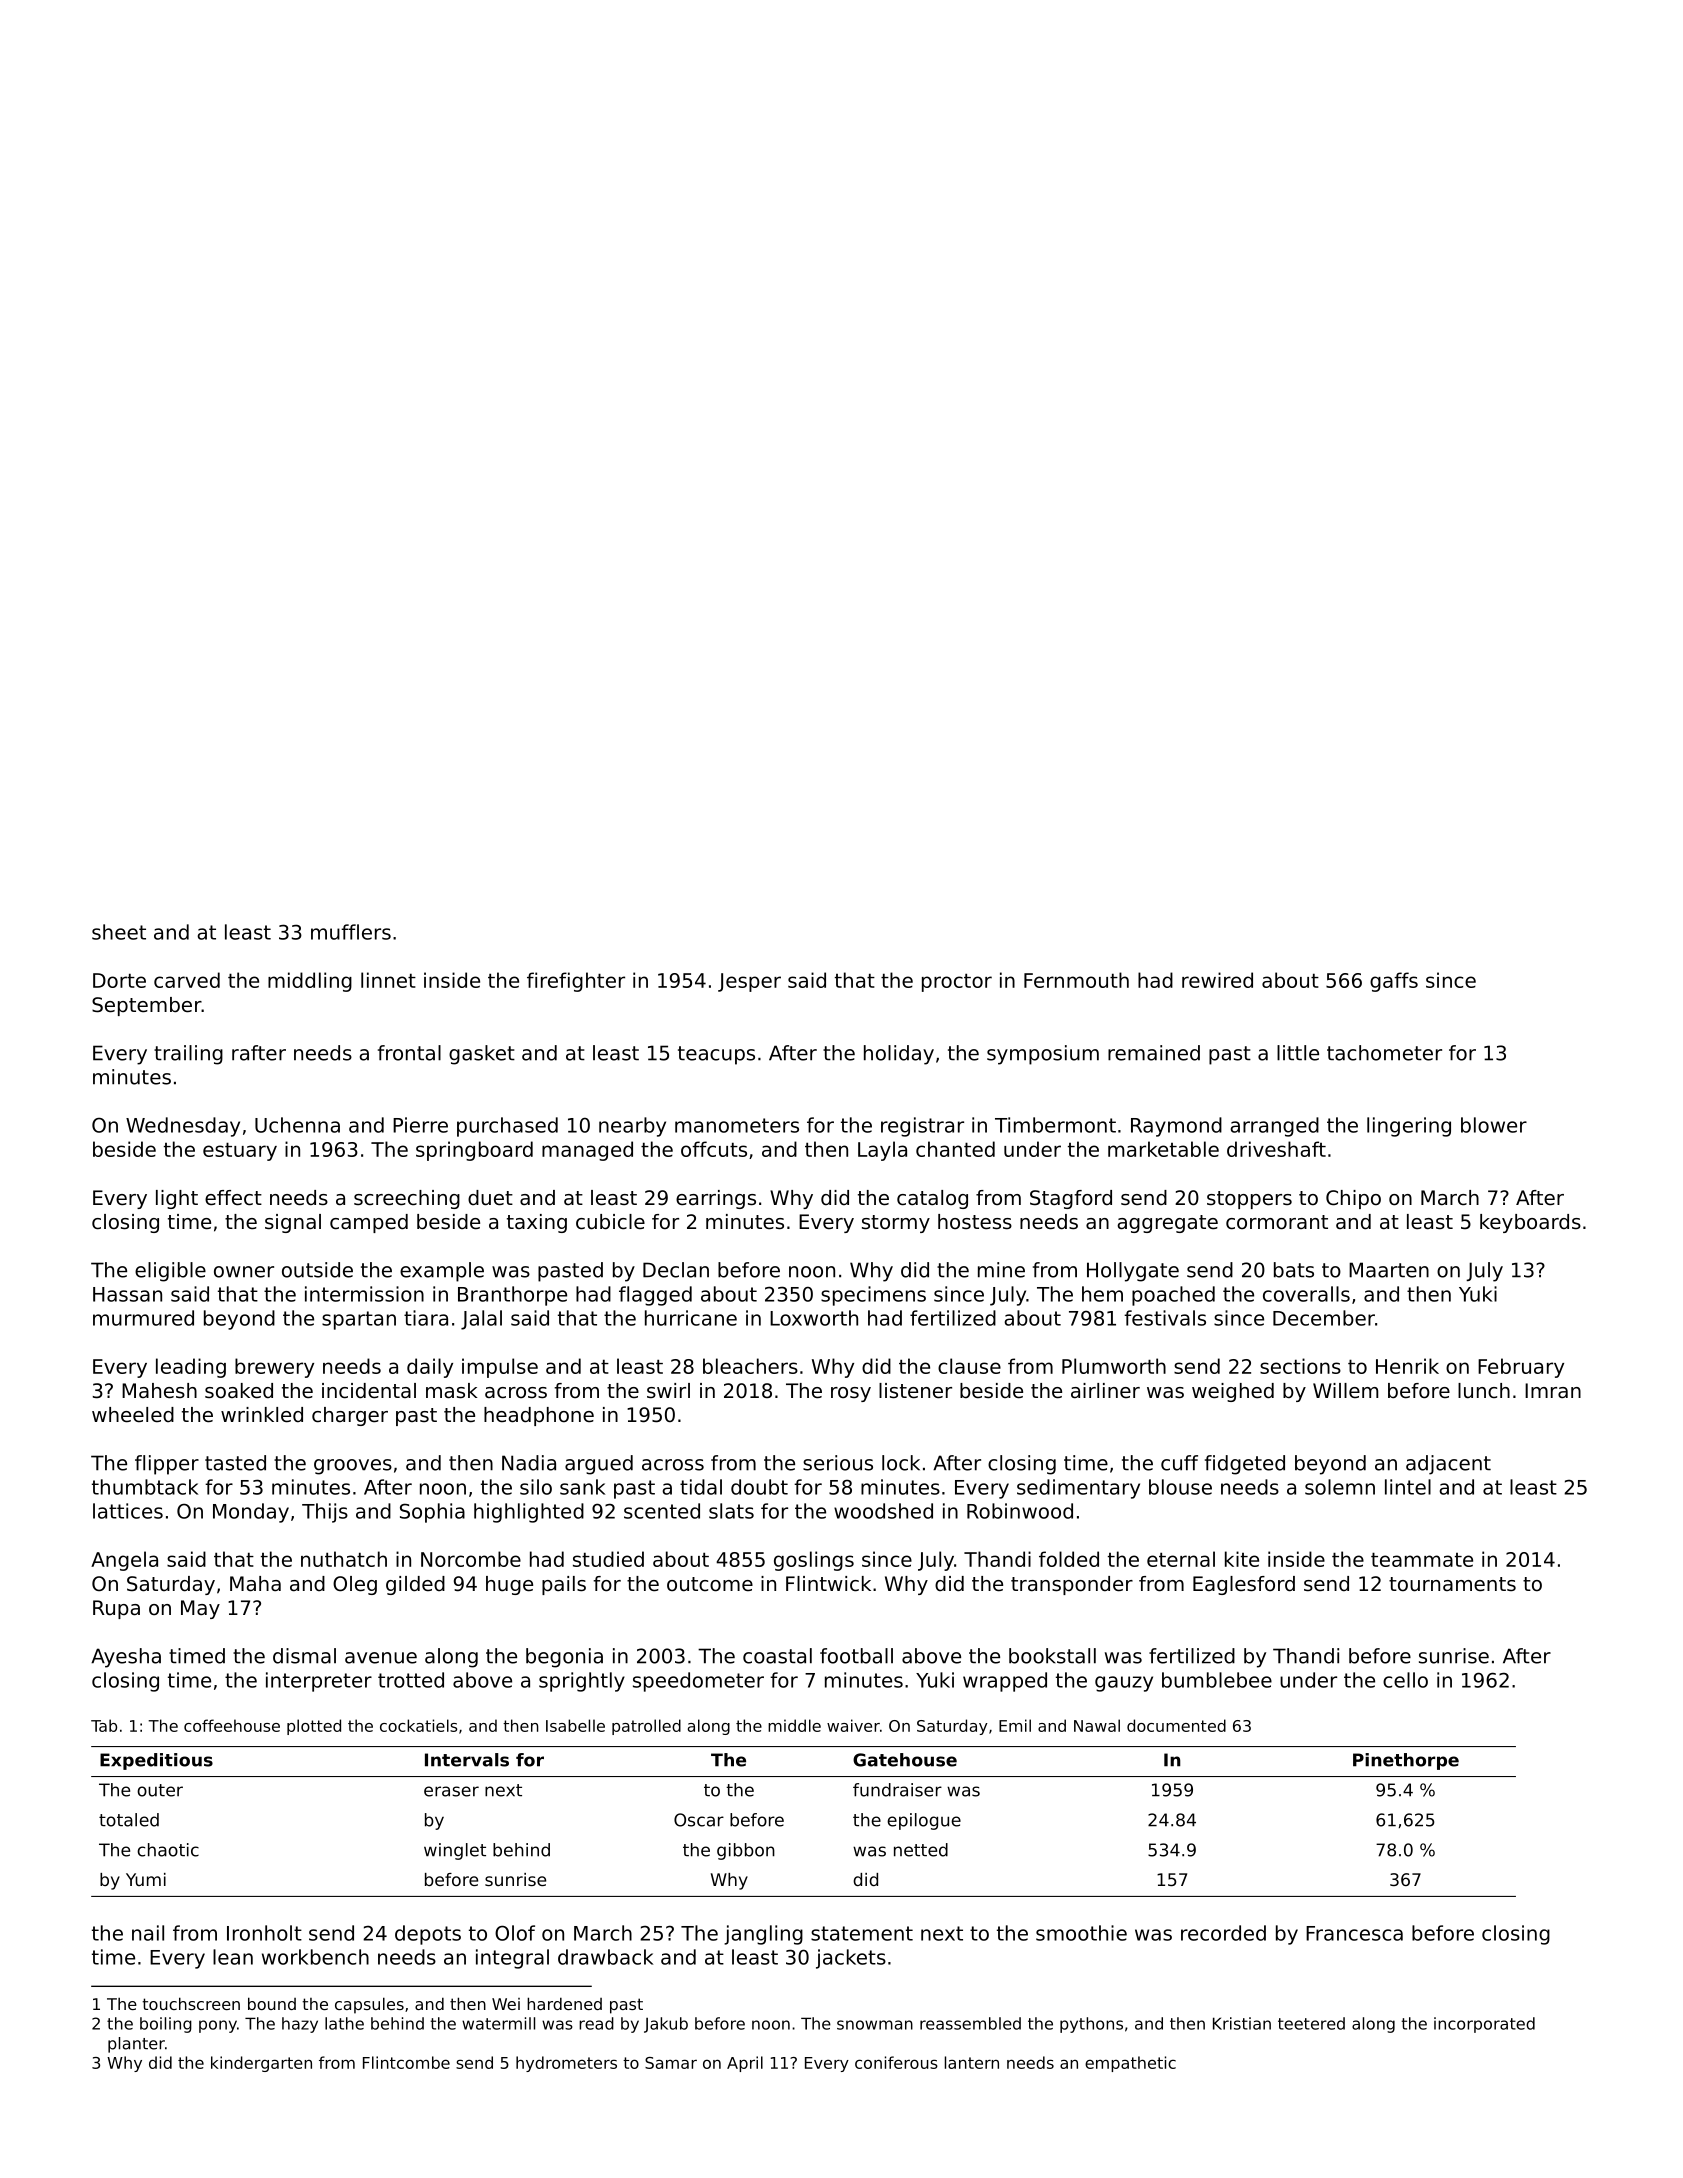 This page has width=1683, height=2178. What do you see at coordinates (1072, 1585) in the page?
I see `transponder` at bounding box center [1072, 1585].
